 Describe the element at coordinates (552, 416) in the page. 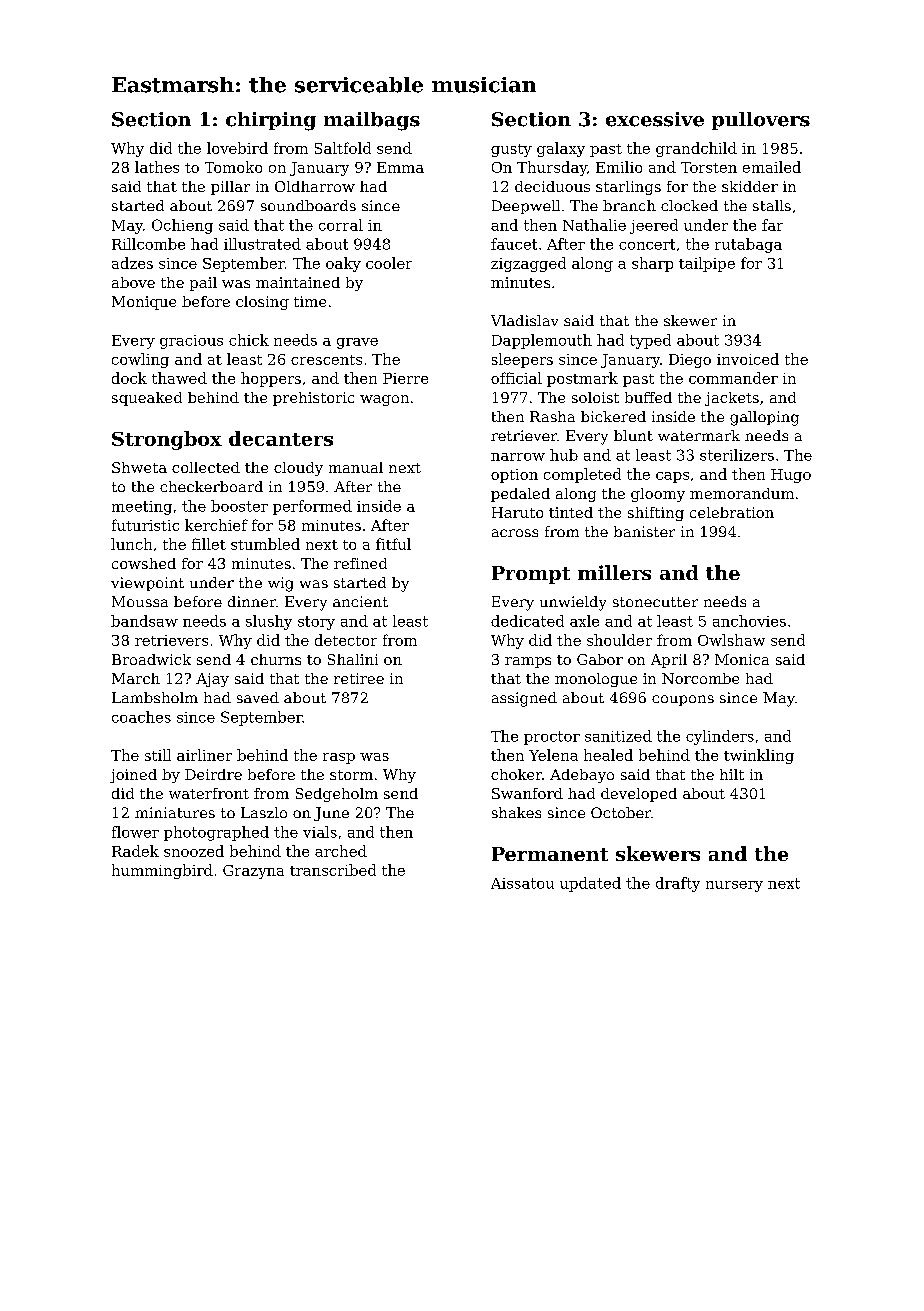

I see `Rasha` at that location.
